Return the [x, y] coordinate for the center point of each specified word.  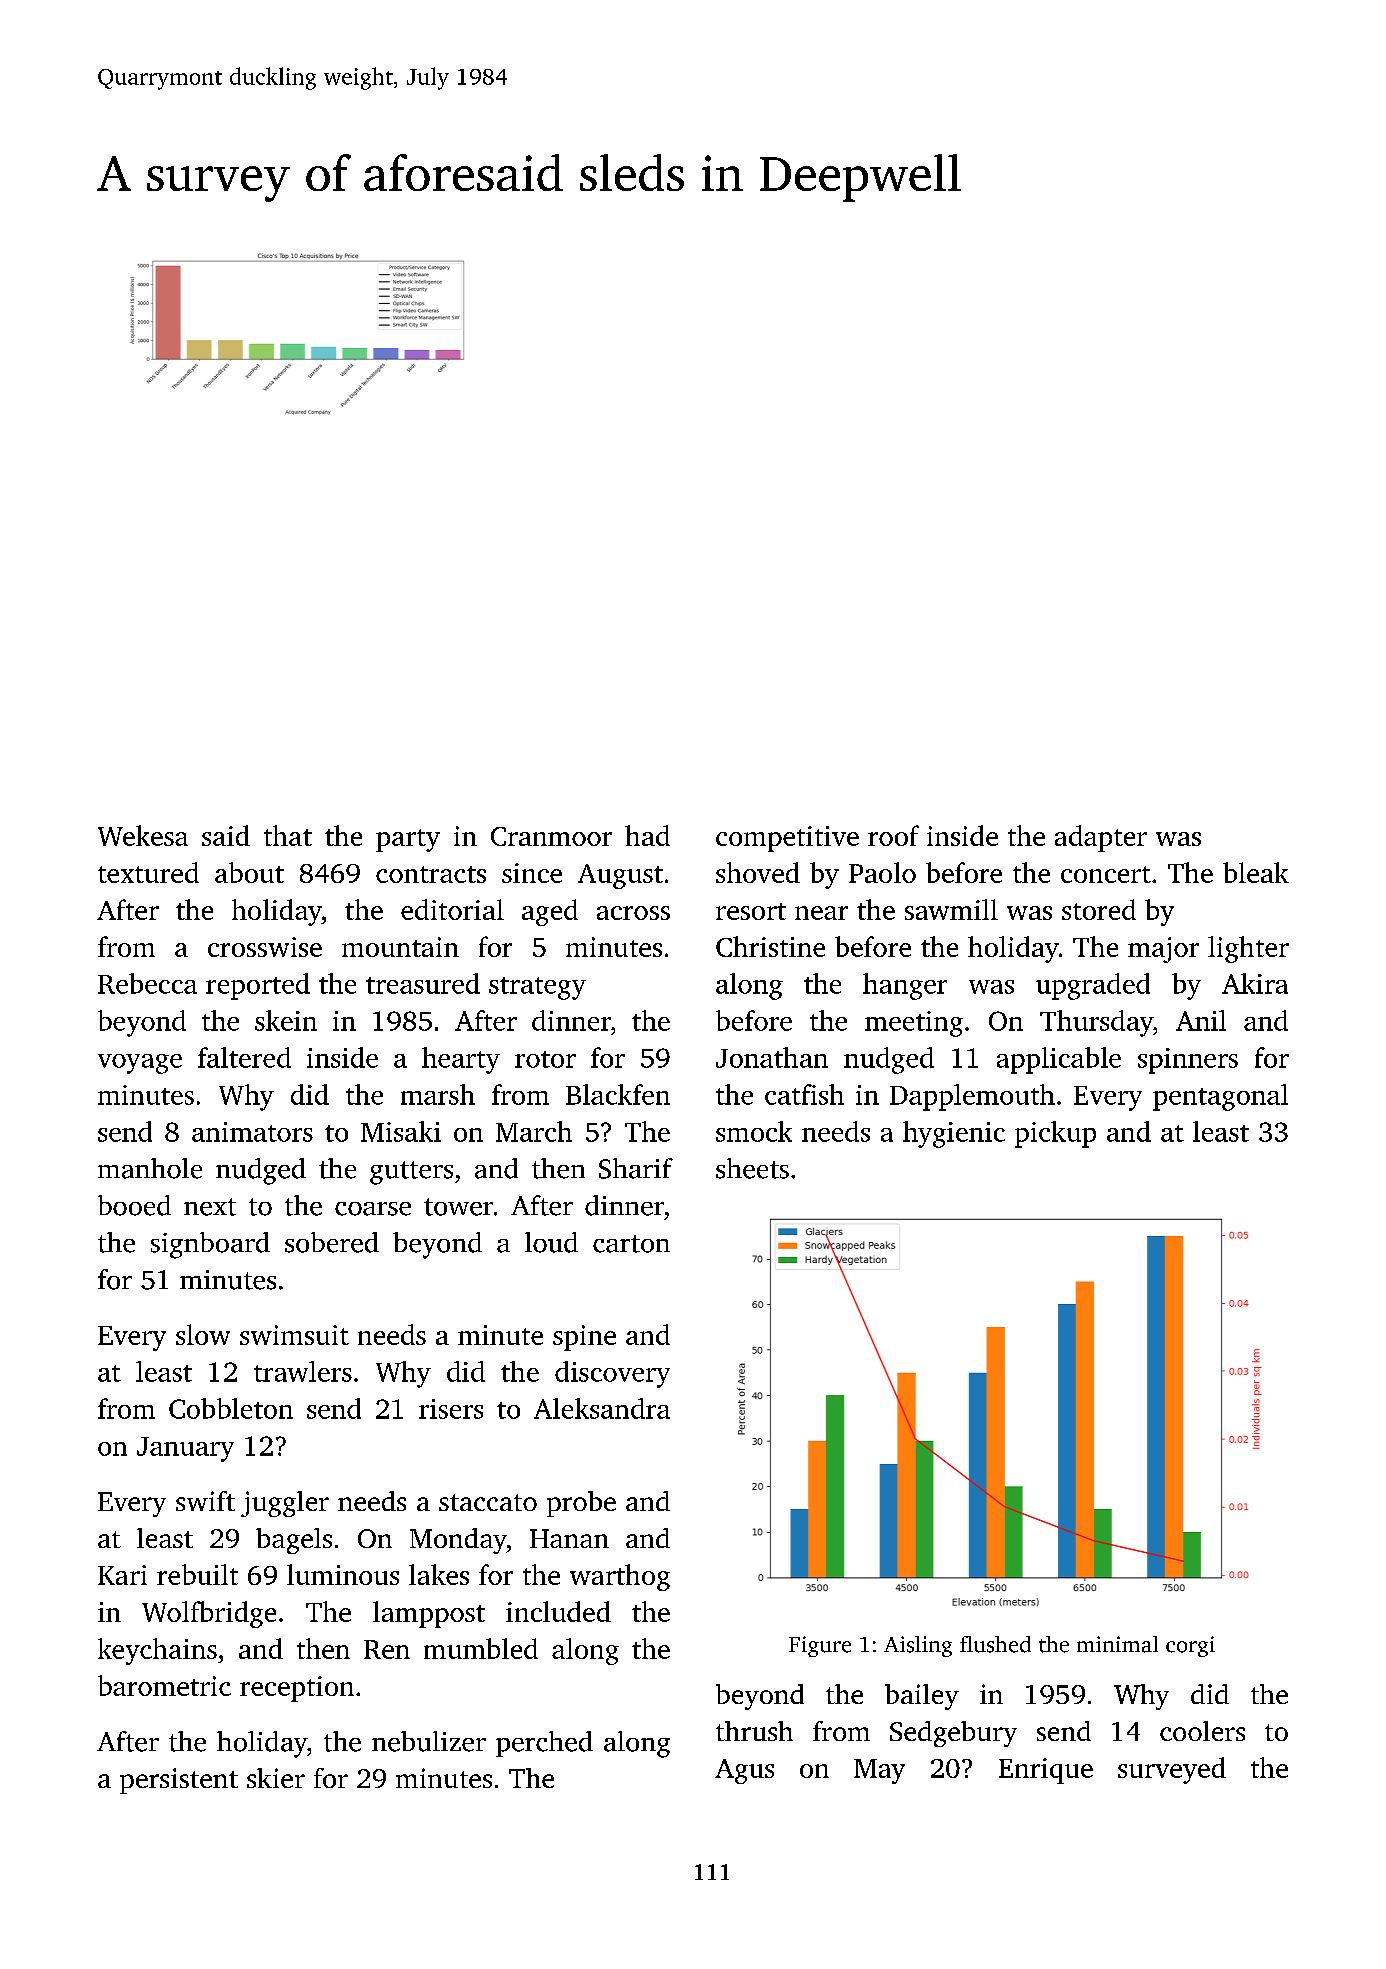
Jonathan [772, 1057]
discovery [612, 1374]
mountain [400, 947]
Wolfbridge [209, 1614]
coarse [373, 1209]
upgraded [1093, 986]
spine [584, 1338]
